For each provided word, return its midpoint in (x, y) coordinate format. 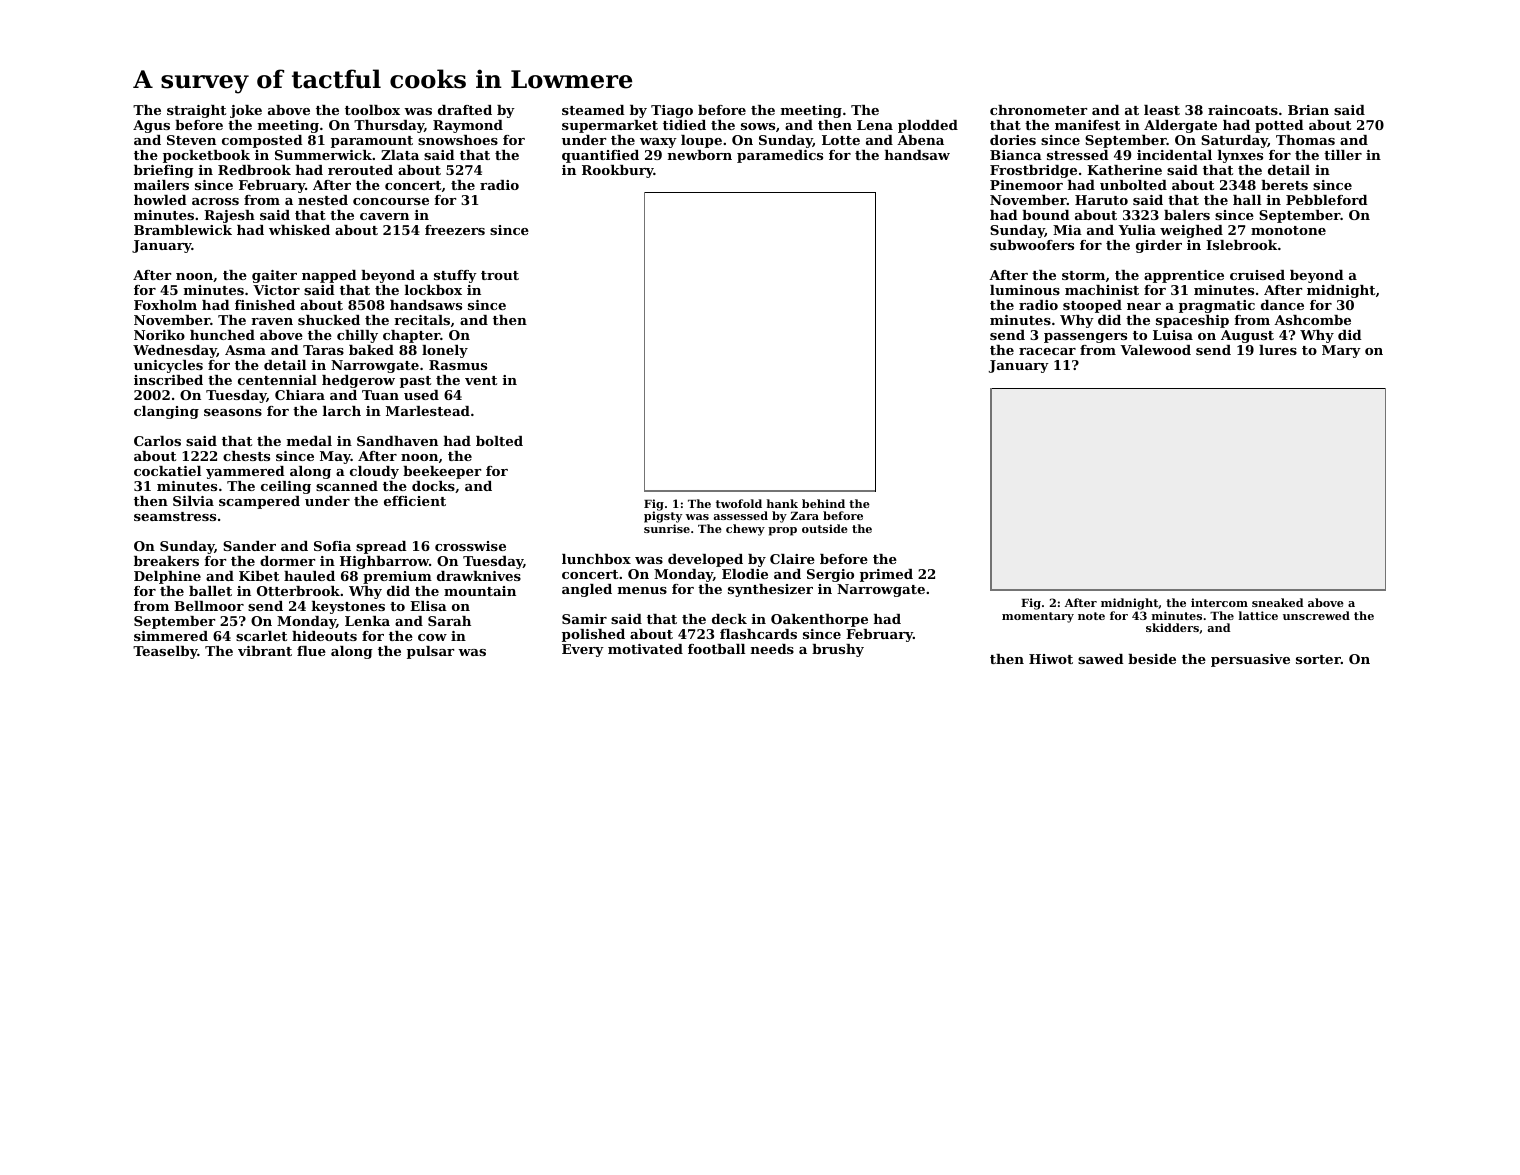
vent (481, 380)
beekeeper (442, 472)
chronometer (1038, 110)
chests (246, 456)
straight (196, 111)
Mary (1341, 351)
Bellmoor (209, 606)
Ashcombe (1312, 320)
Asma (245, 350)
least (1162, 110)
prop (782, 531)
